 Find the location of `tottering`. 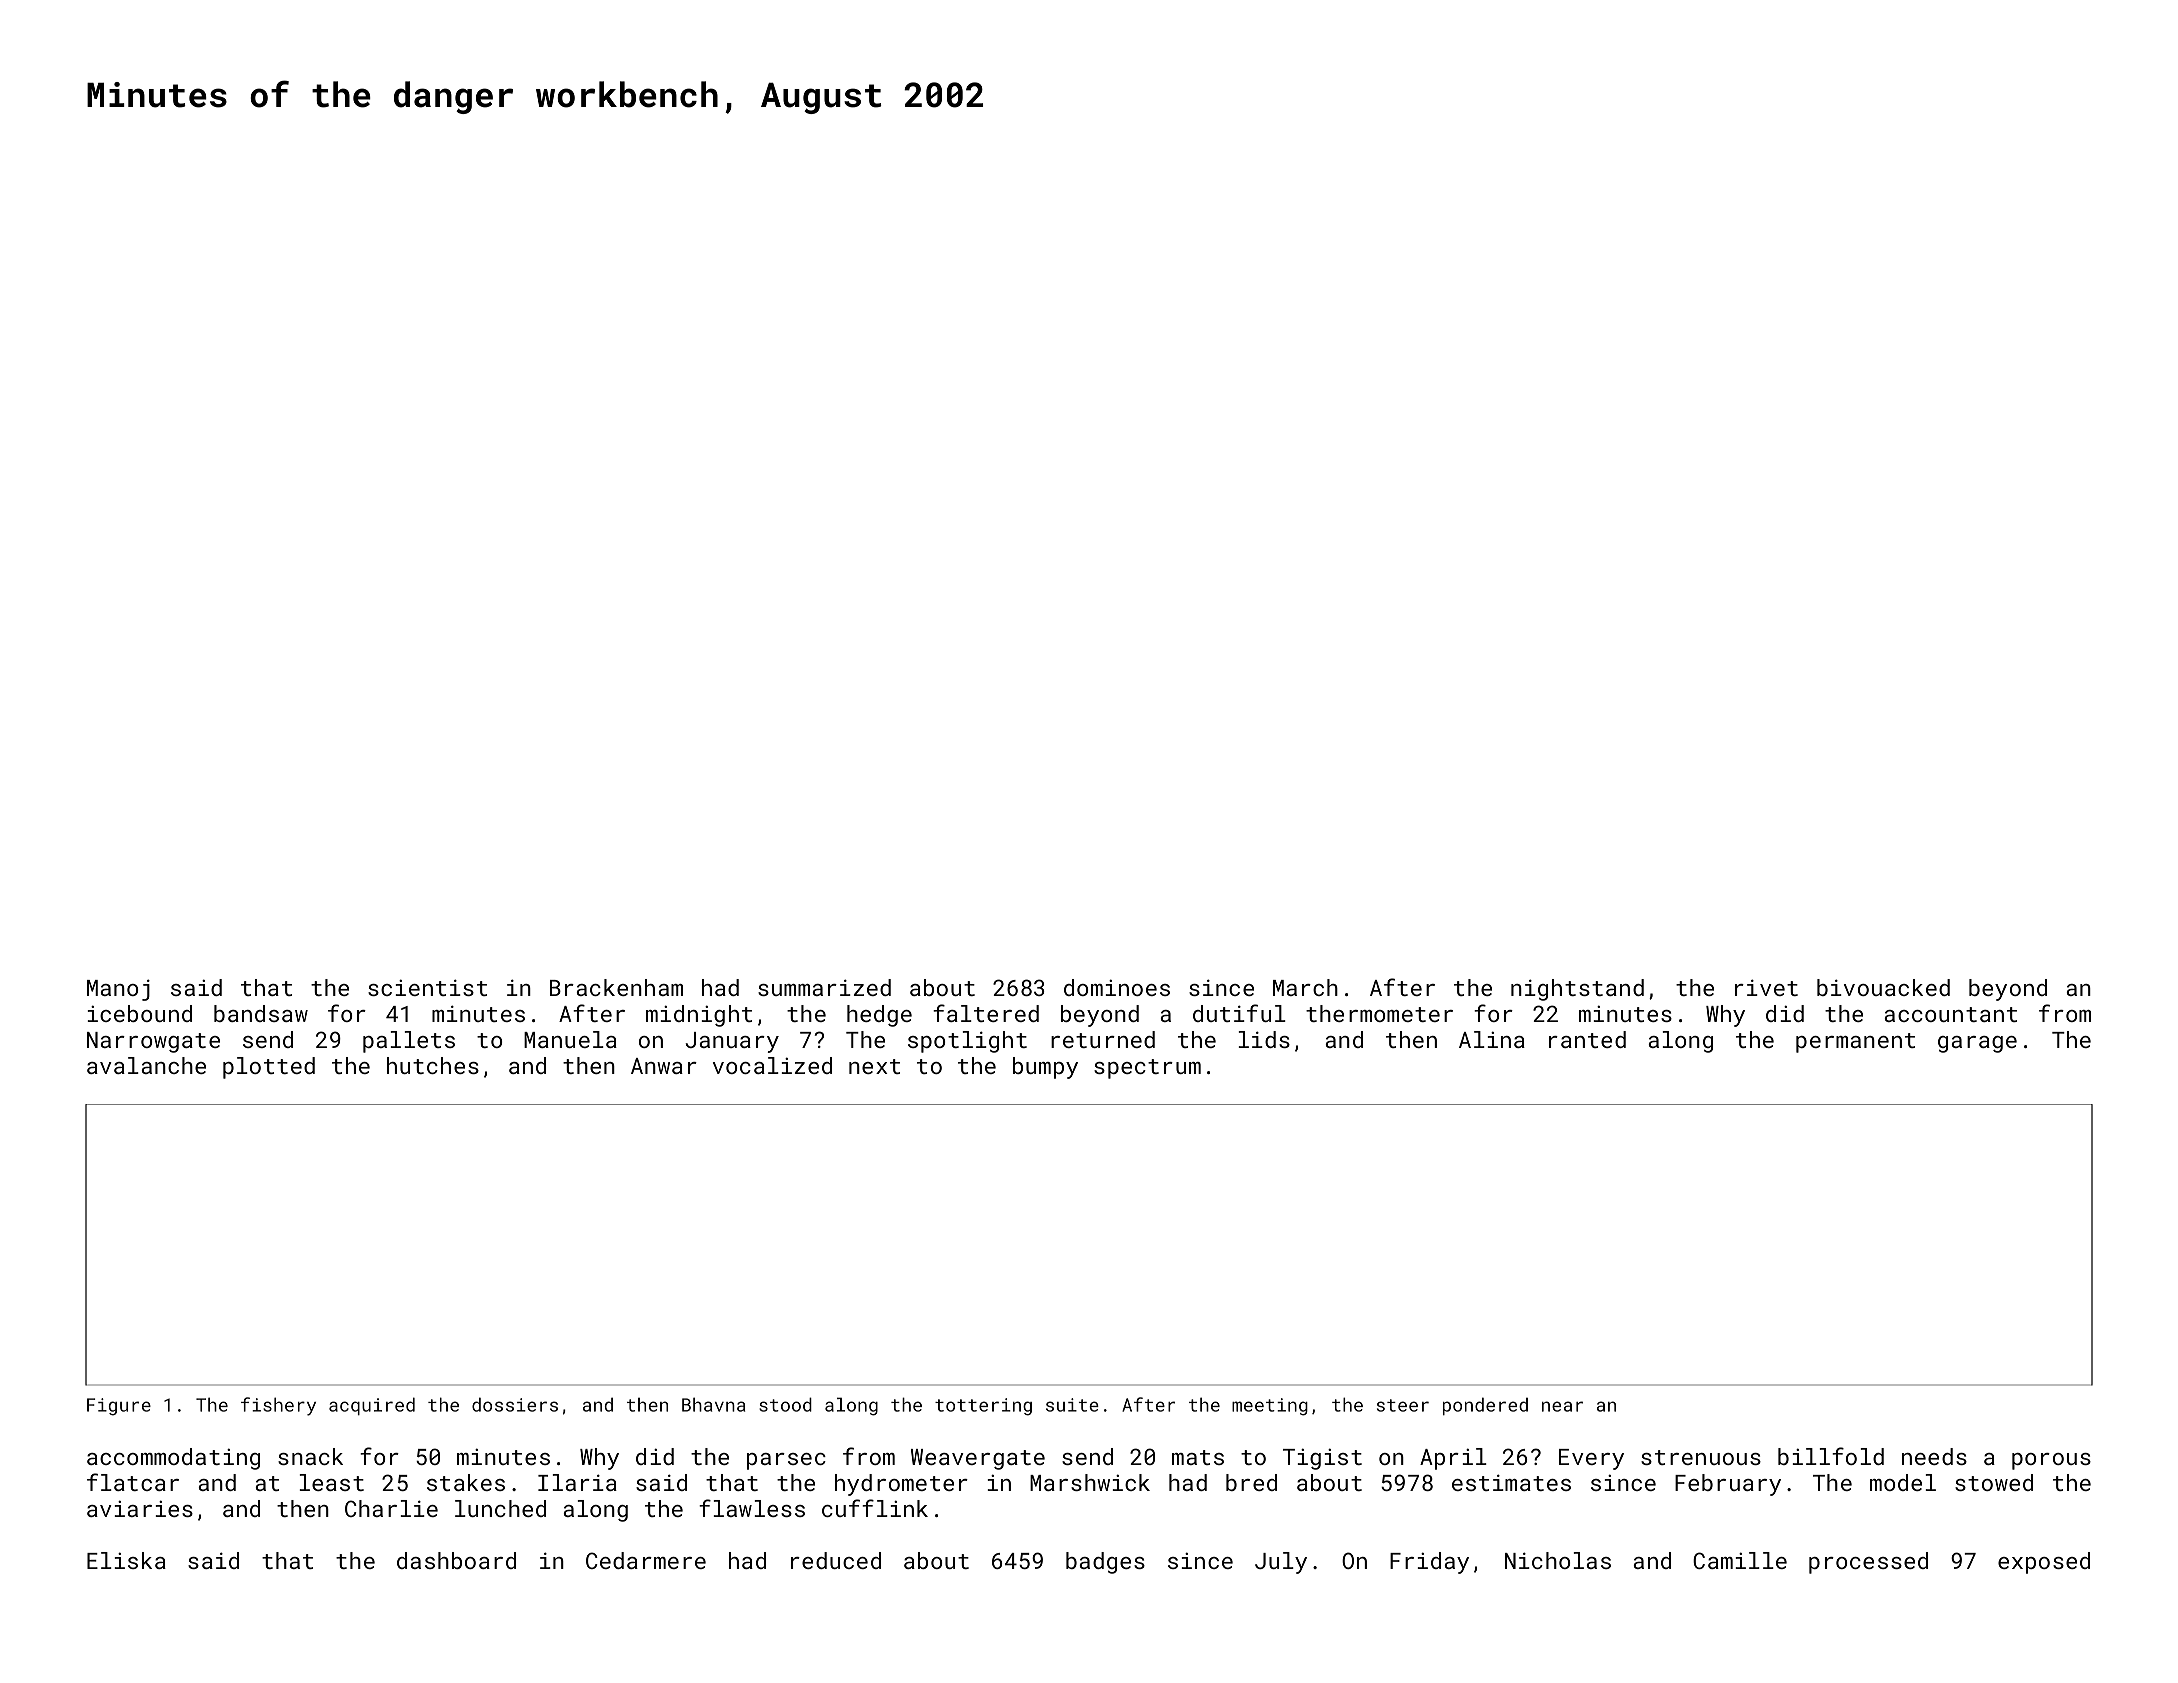

tottering is located at coordinates (983, 1407).
